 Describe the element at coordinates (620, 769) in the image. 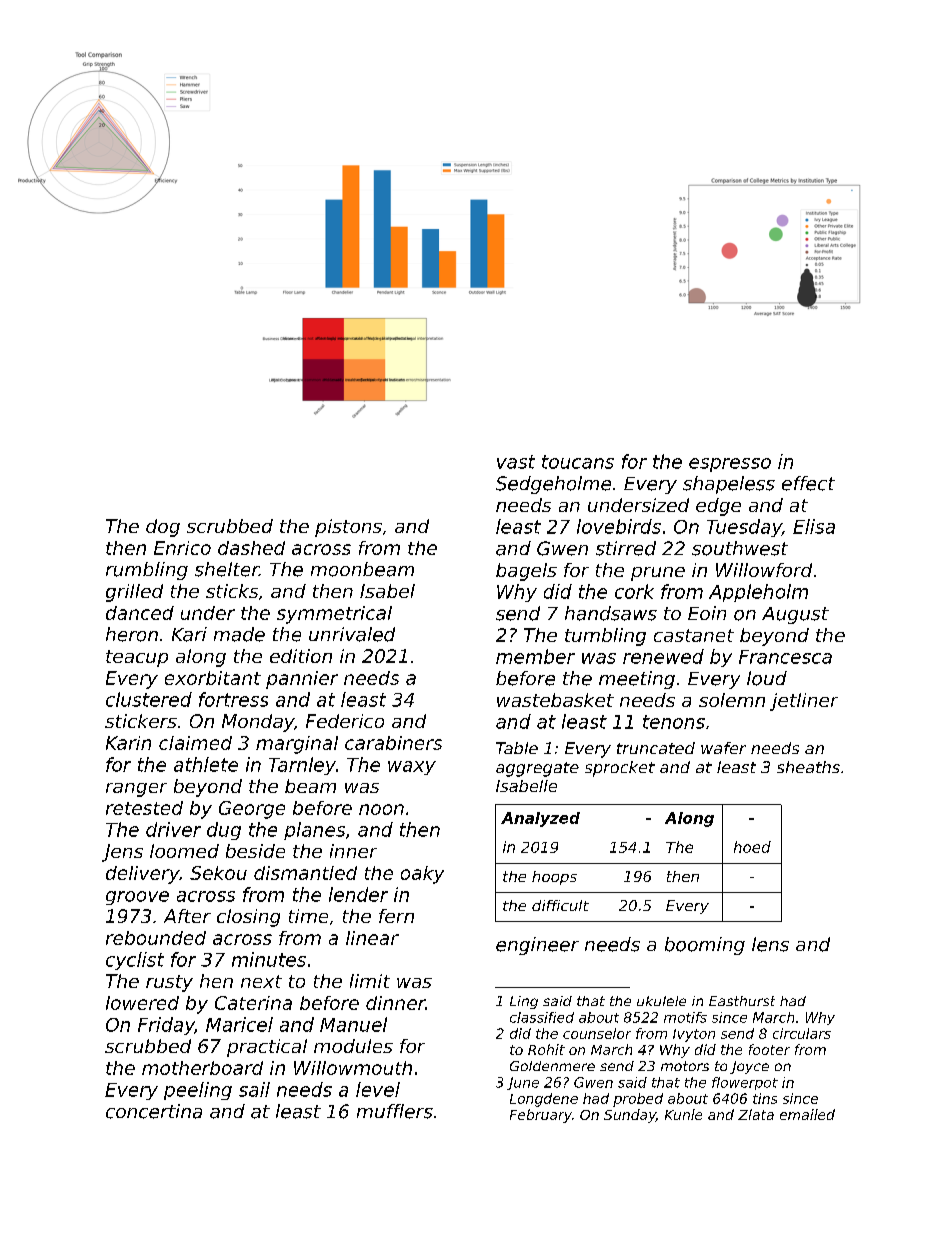

I see `sprocket` at that location.
